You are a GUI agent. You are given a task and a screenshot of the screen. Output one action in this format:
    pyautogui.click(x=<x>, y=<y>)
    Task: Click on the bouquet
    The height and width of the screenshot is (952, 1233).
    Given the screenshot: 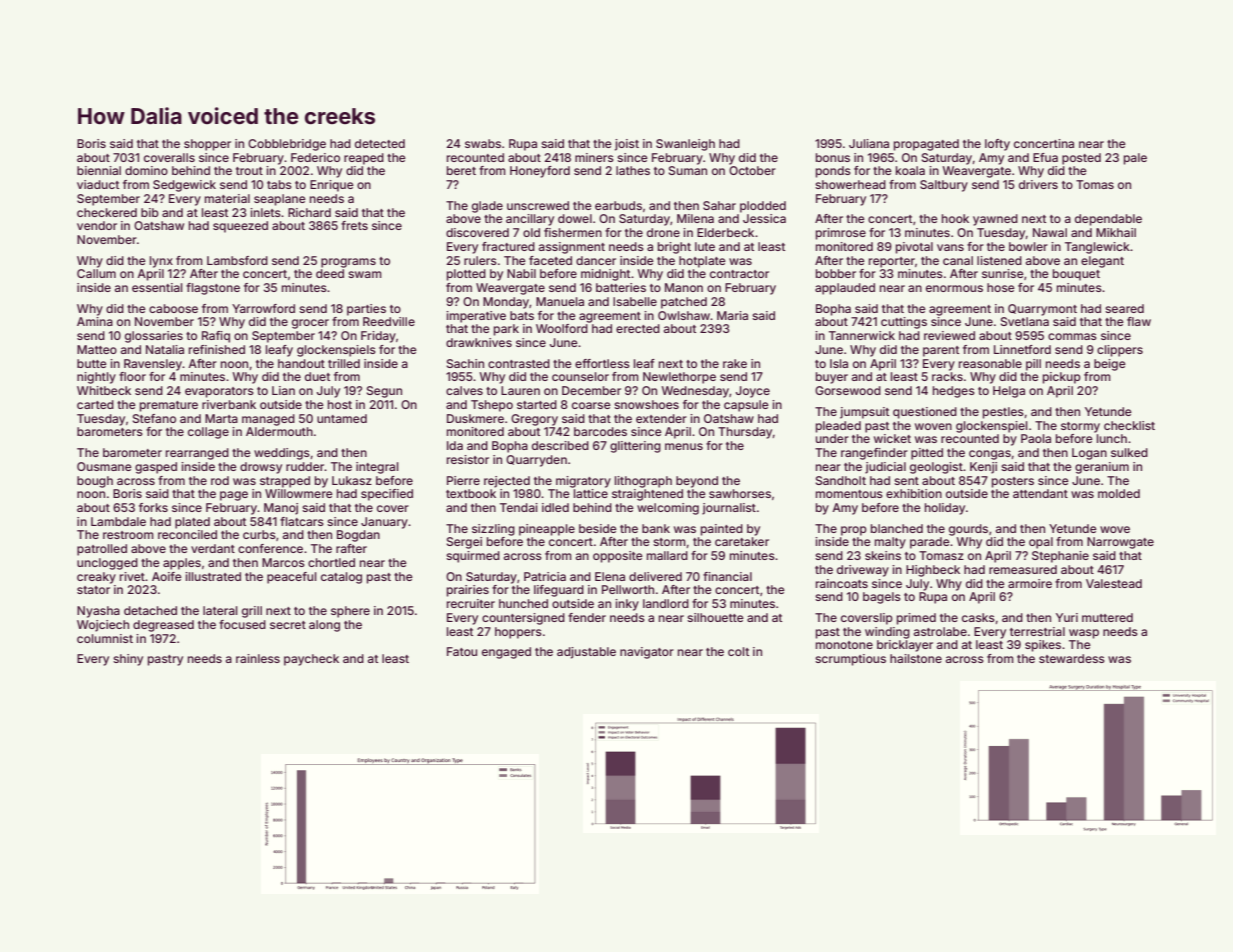 What is the action you would take?
    pyautogui.click(x=1076, y=275)
